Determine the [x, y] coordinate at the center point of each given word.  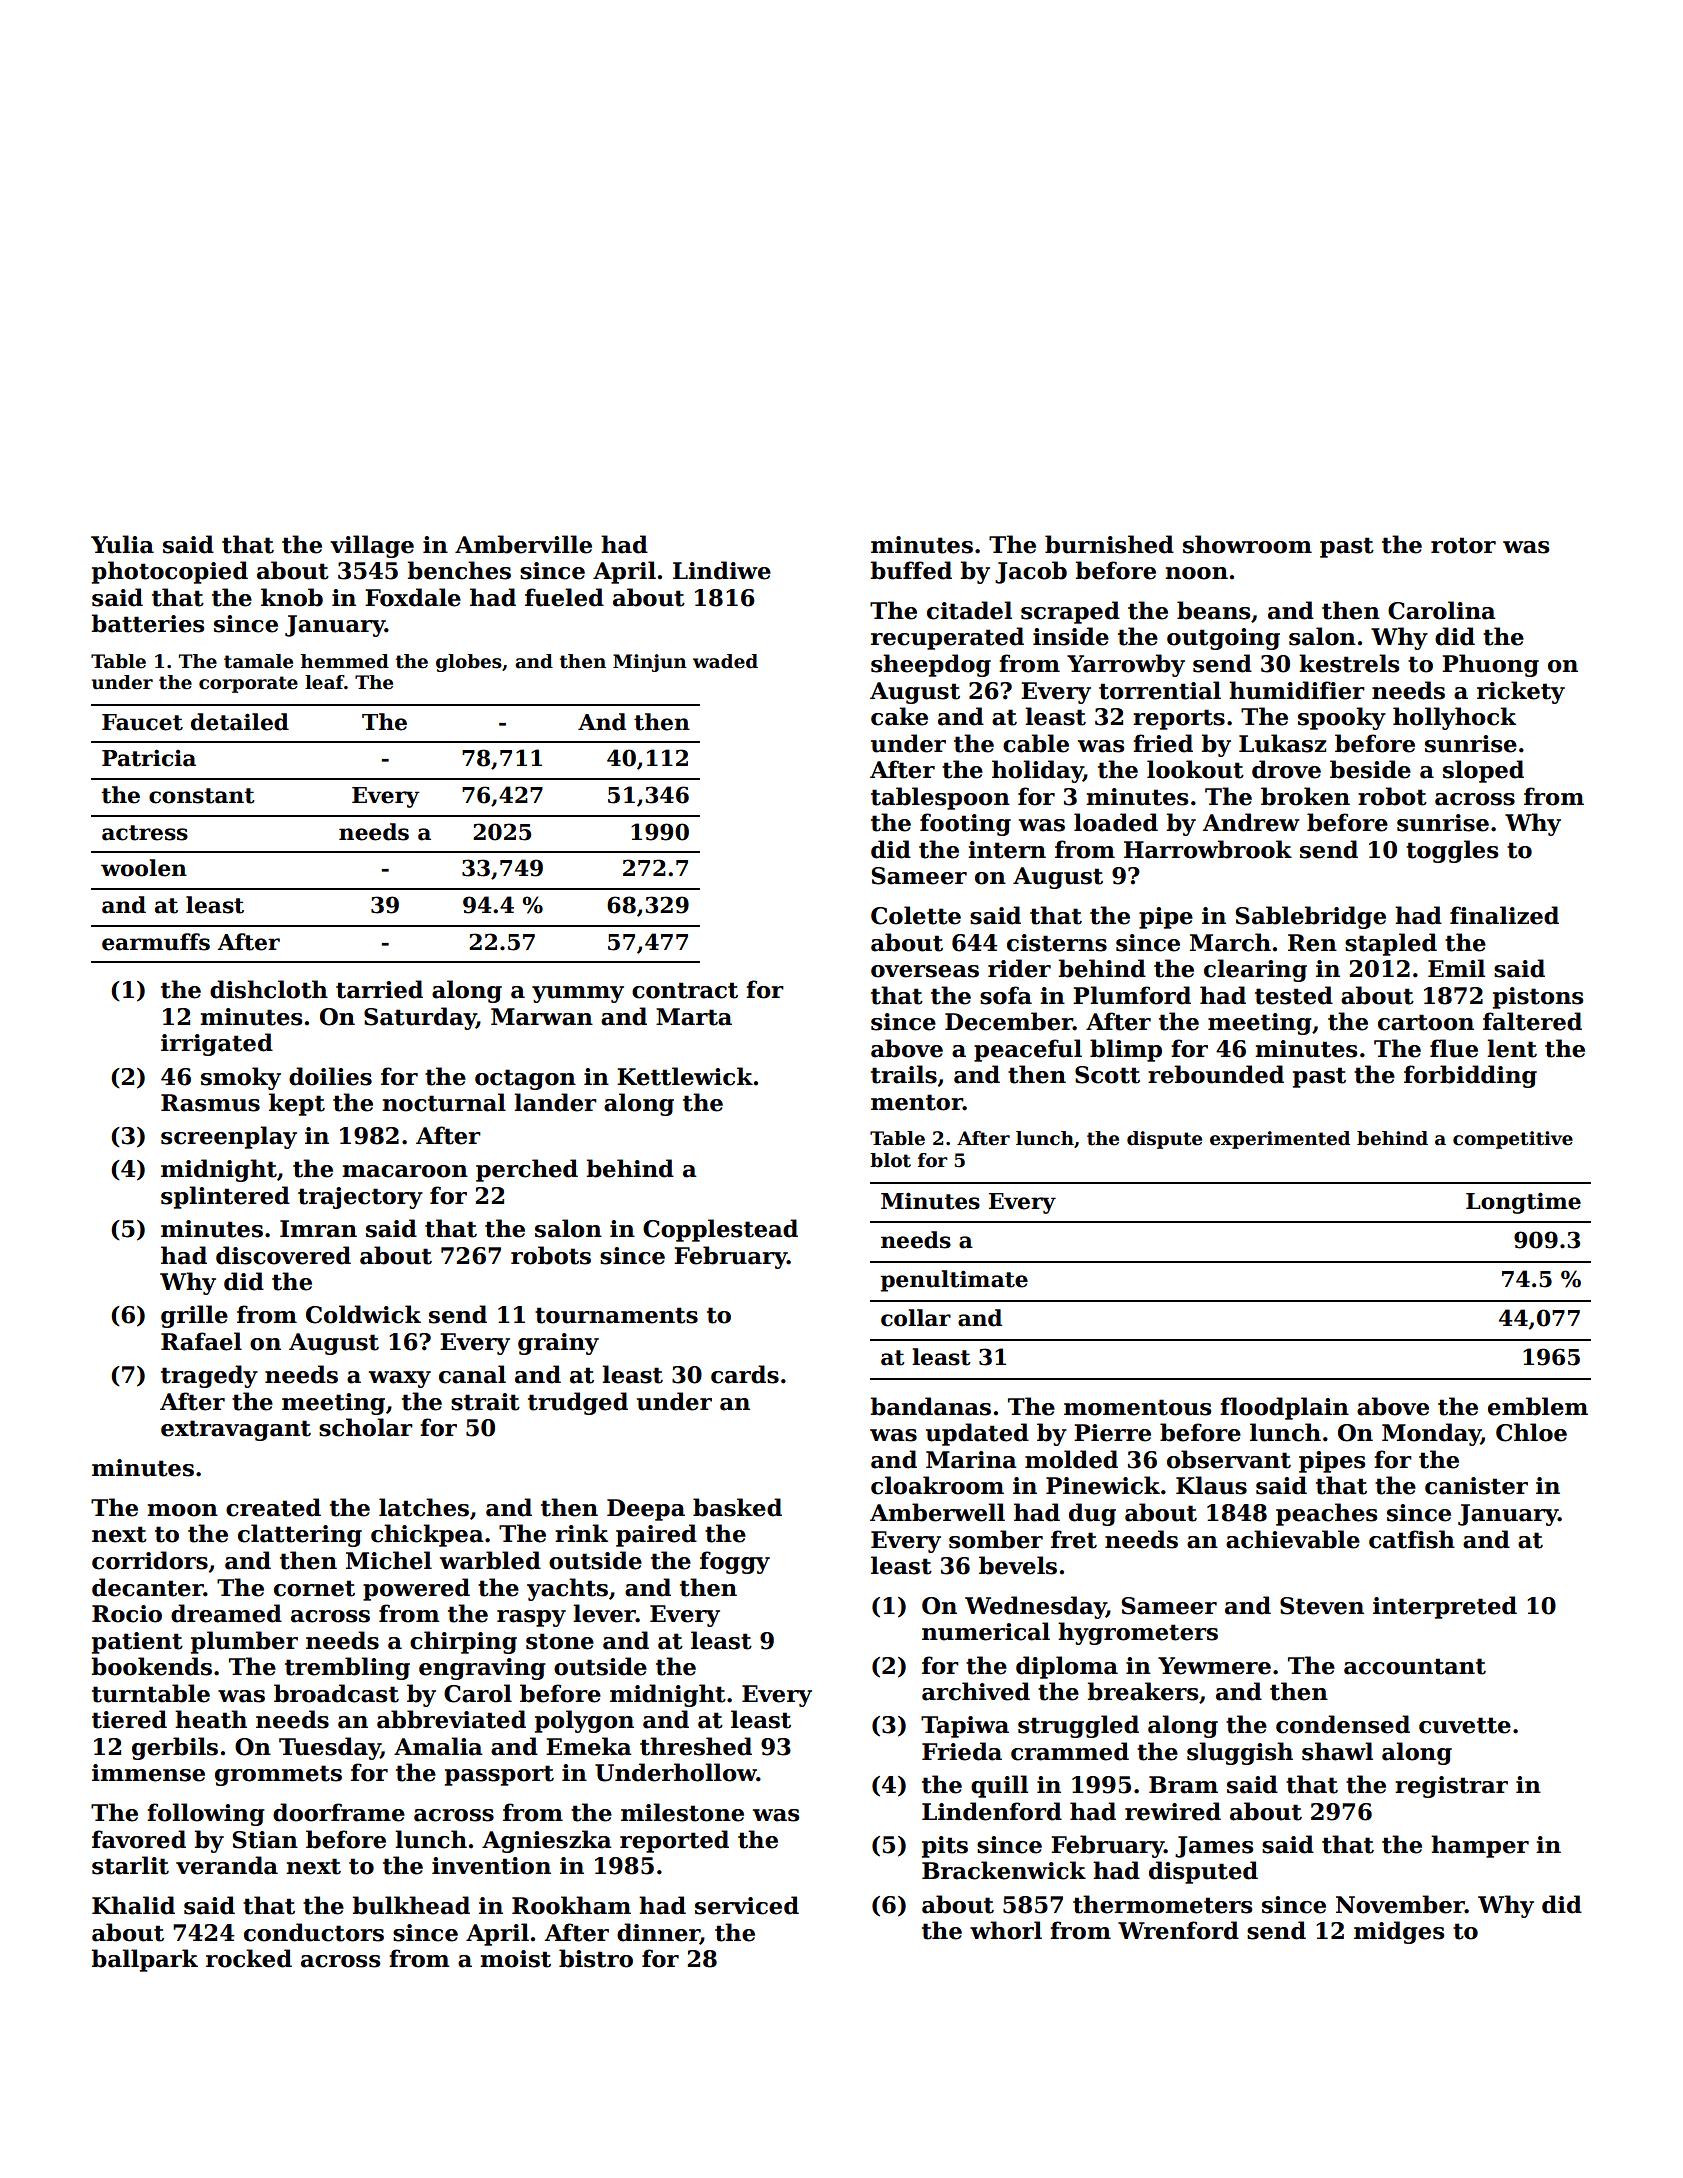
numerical [986, 1631]
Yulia [122, 544]
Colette [916, 915]
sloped [1483, 771]
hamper [1480, 1846]
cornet [314, 1588]
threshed [696, 1746]
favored [139, 1839]
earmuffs [156, 942]
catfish [1412, 1539]
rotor [1463, 545]
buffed [911, 570]
